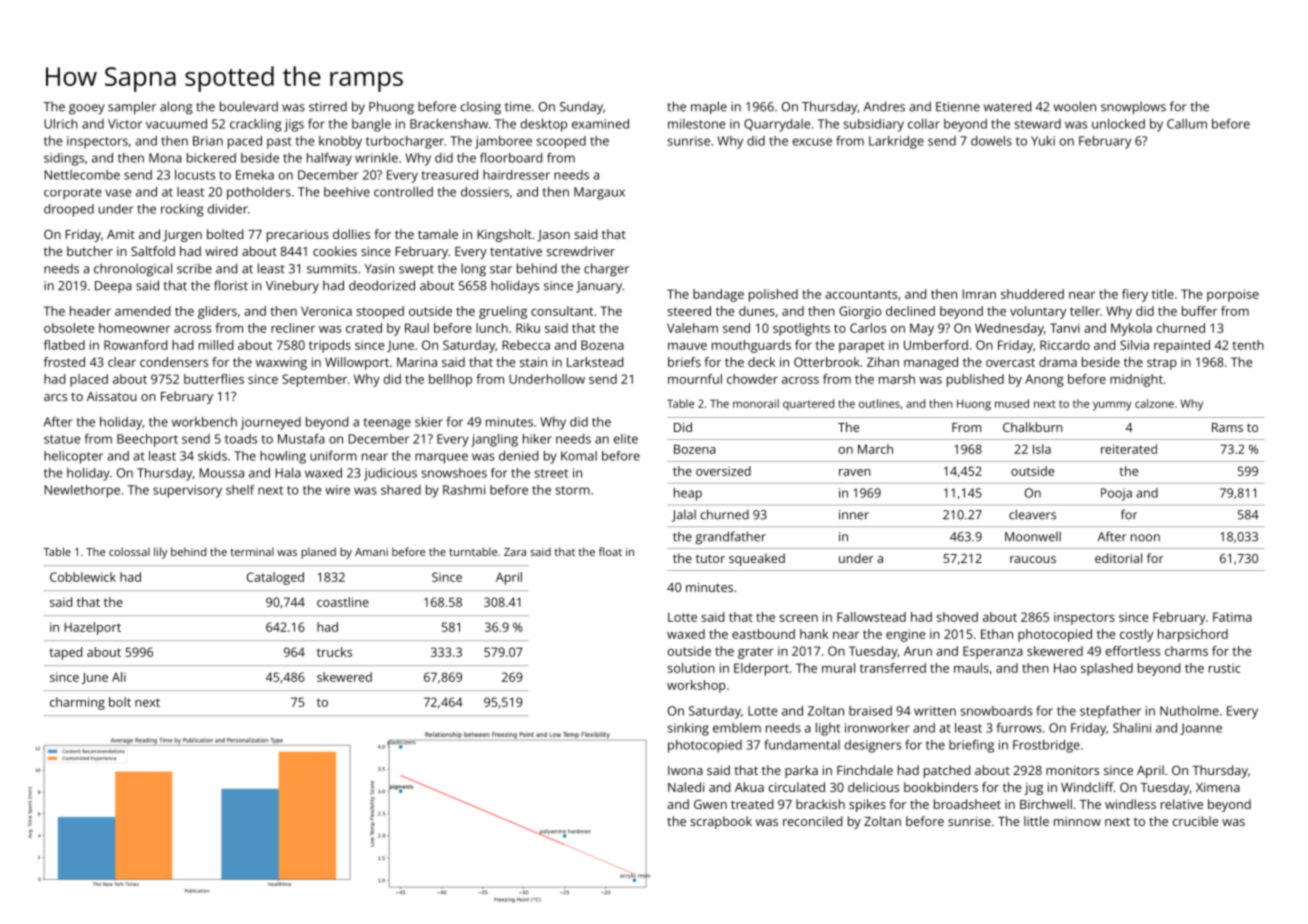 The image size is (1308, 924). What do you see at coordinates (1187, 124) in the page?
I see `Callum` at bounding box center [1187, 124].
